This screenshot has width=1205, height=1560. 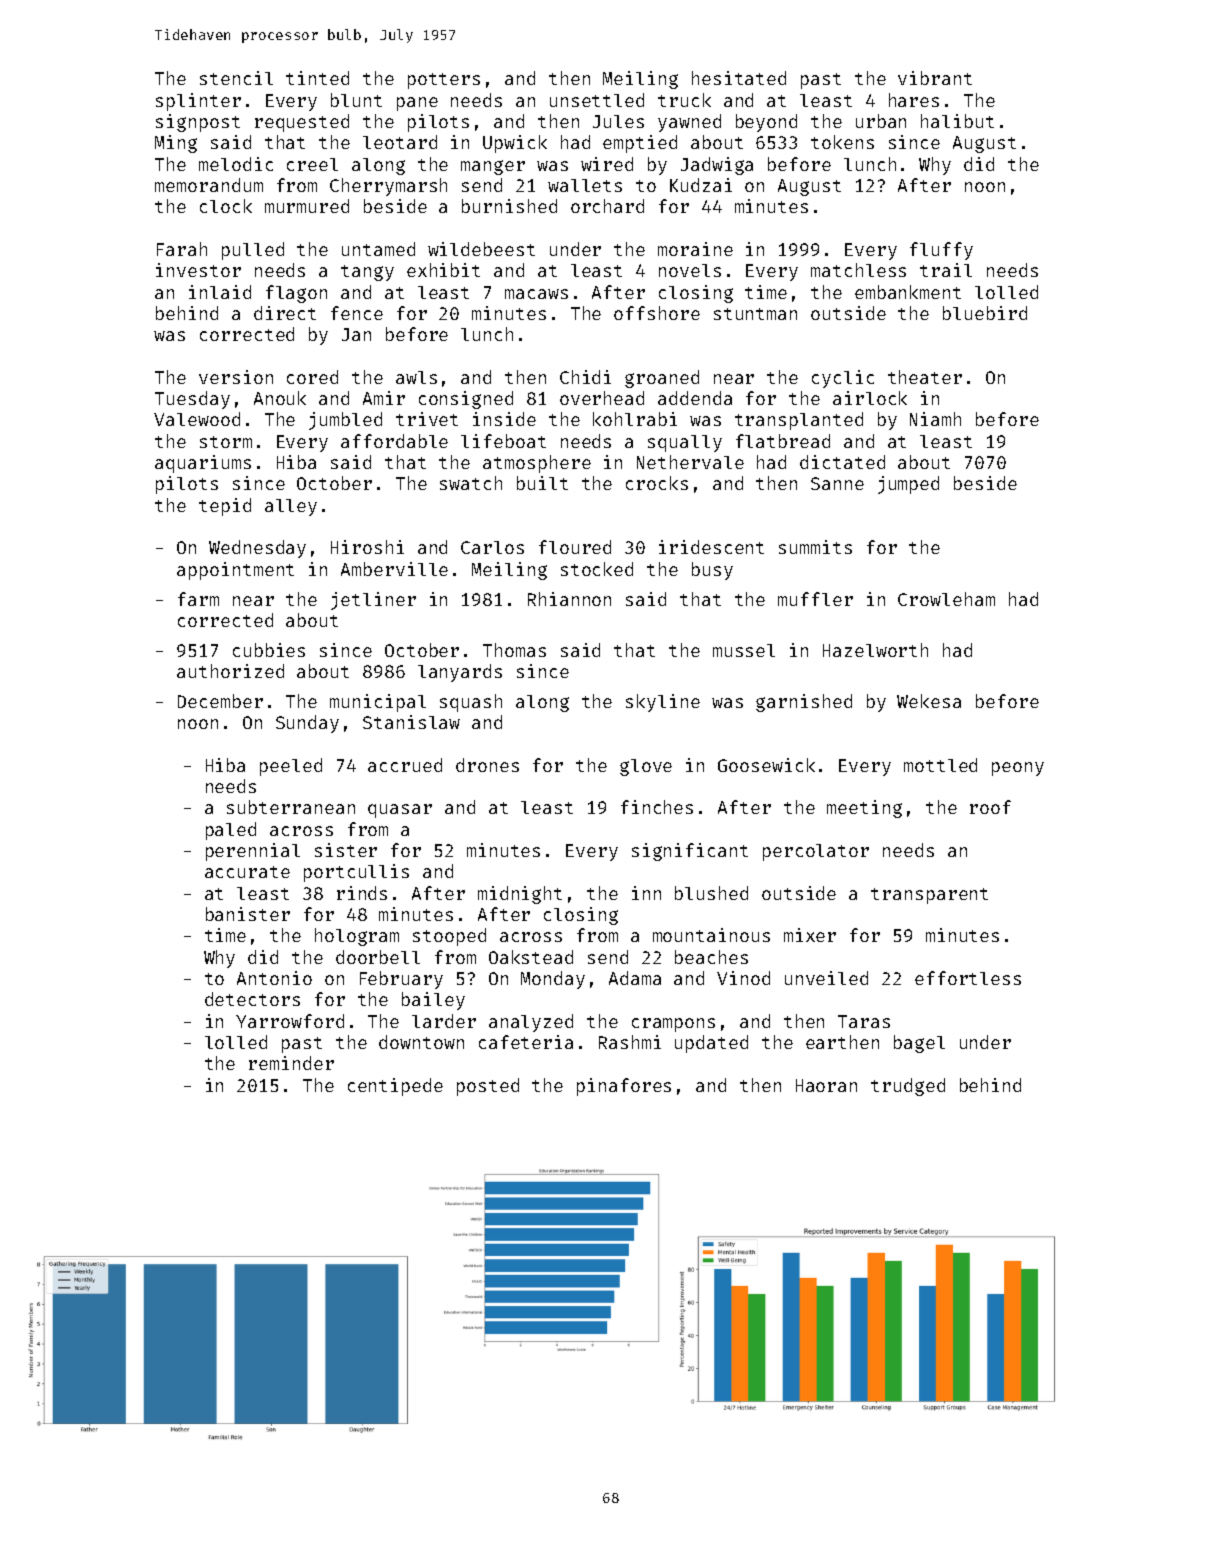 I want to click on accurate, so click(x=247, y=872).
